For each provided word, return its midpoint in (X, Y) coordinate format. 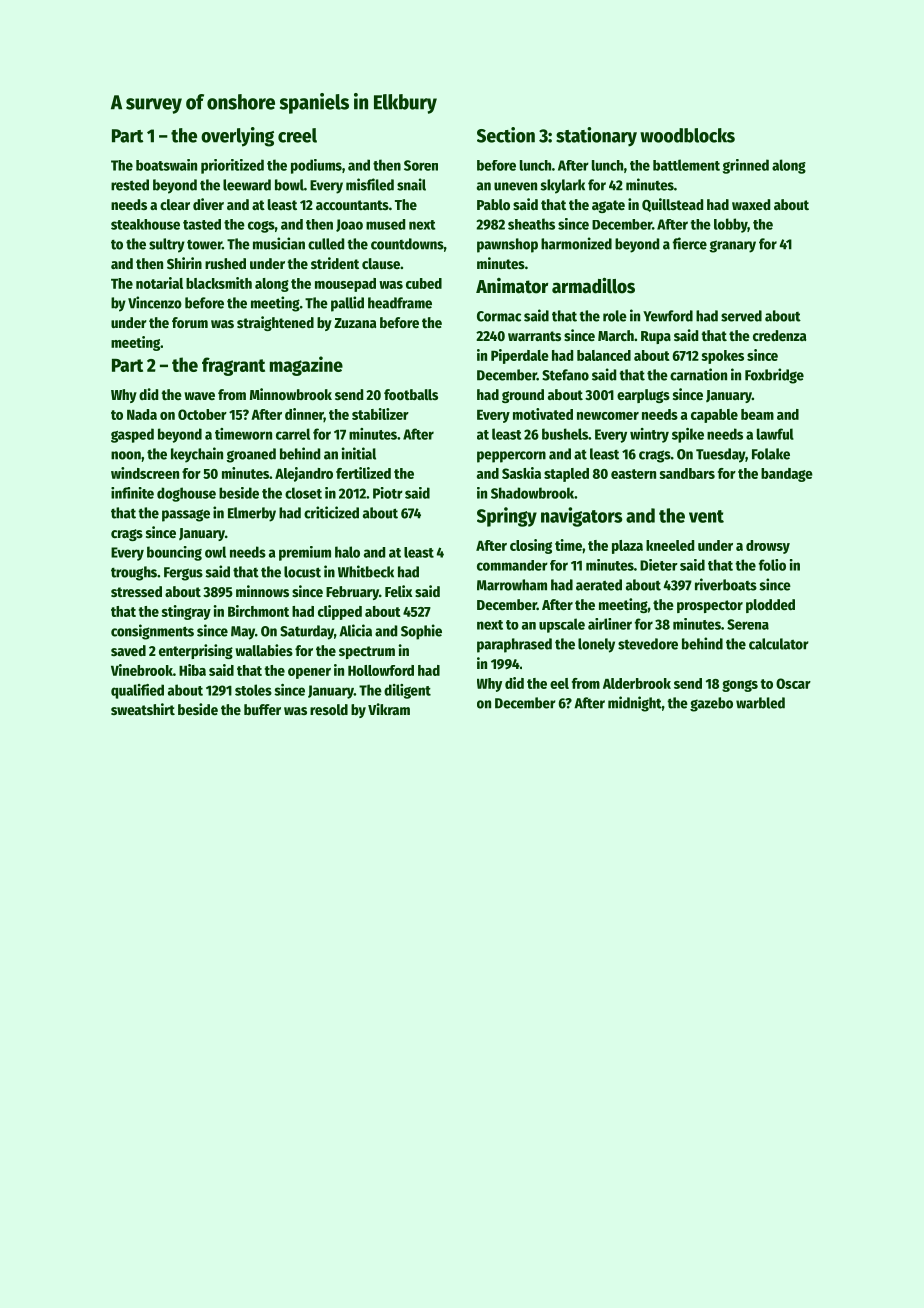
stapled (566, 475)
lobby (731, 225)
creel (297, 135)
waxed (751, 204)
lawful (775, 434)
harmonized (576, 243)
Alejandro (304, 474)
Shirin (184, 263)
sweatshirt (143, 709)
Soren (421, 165)
